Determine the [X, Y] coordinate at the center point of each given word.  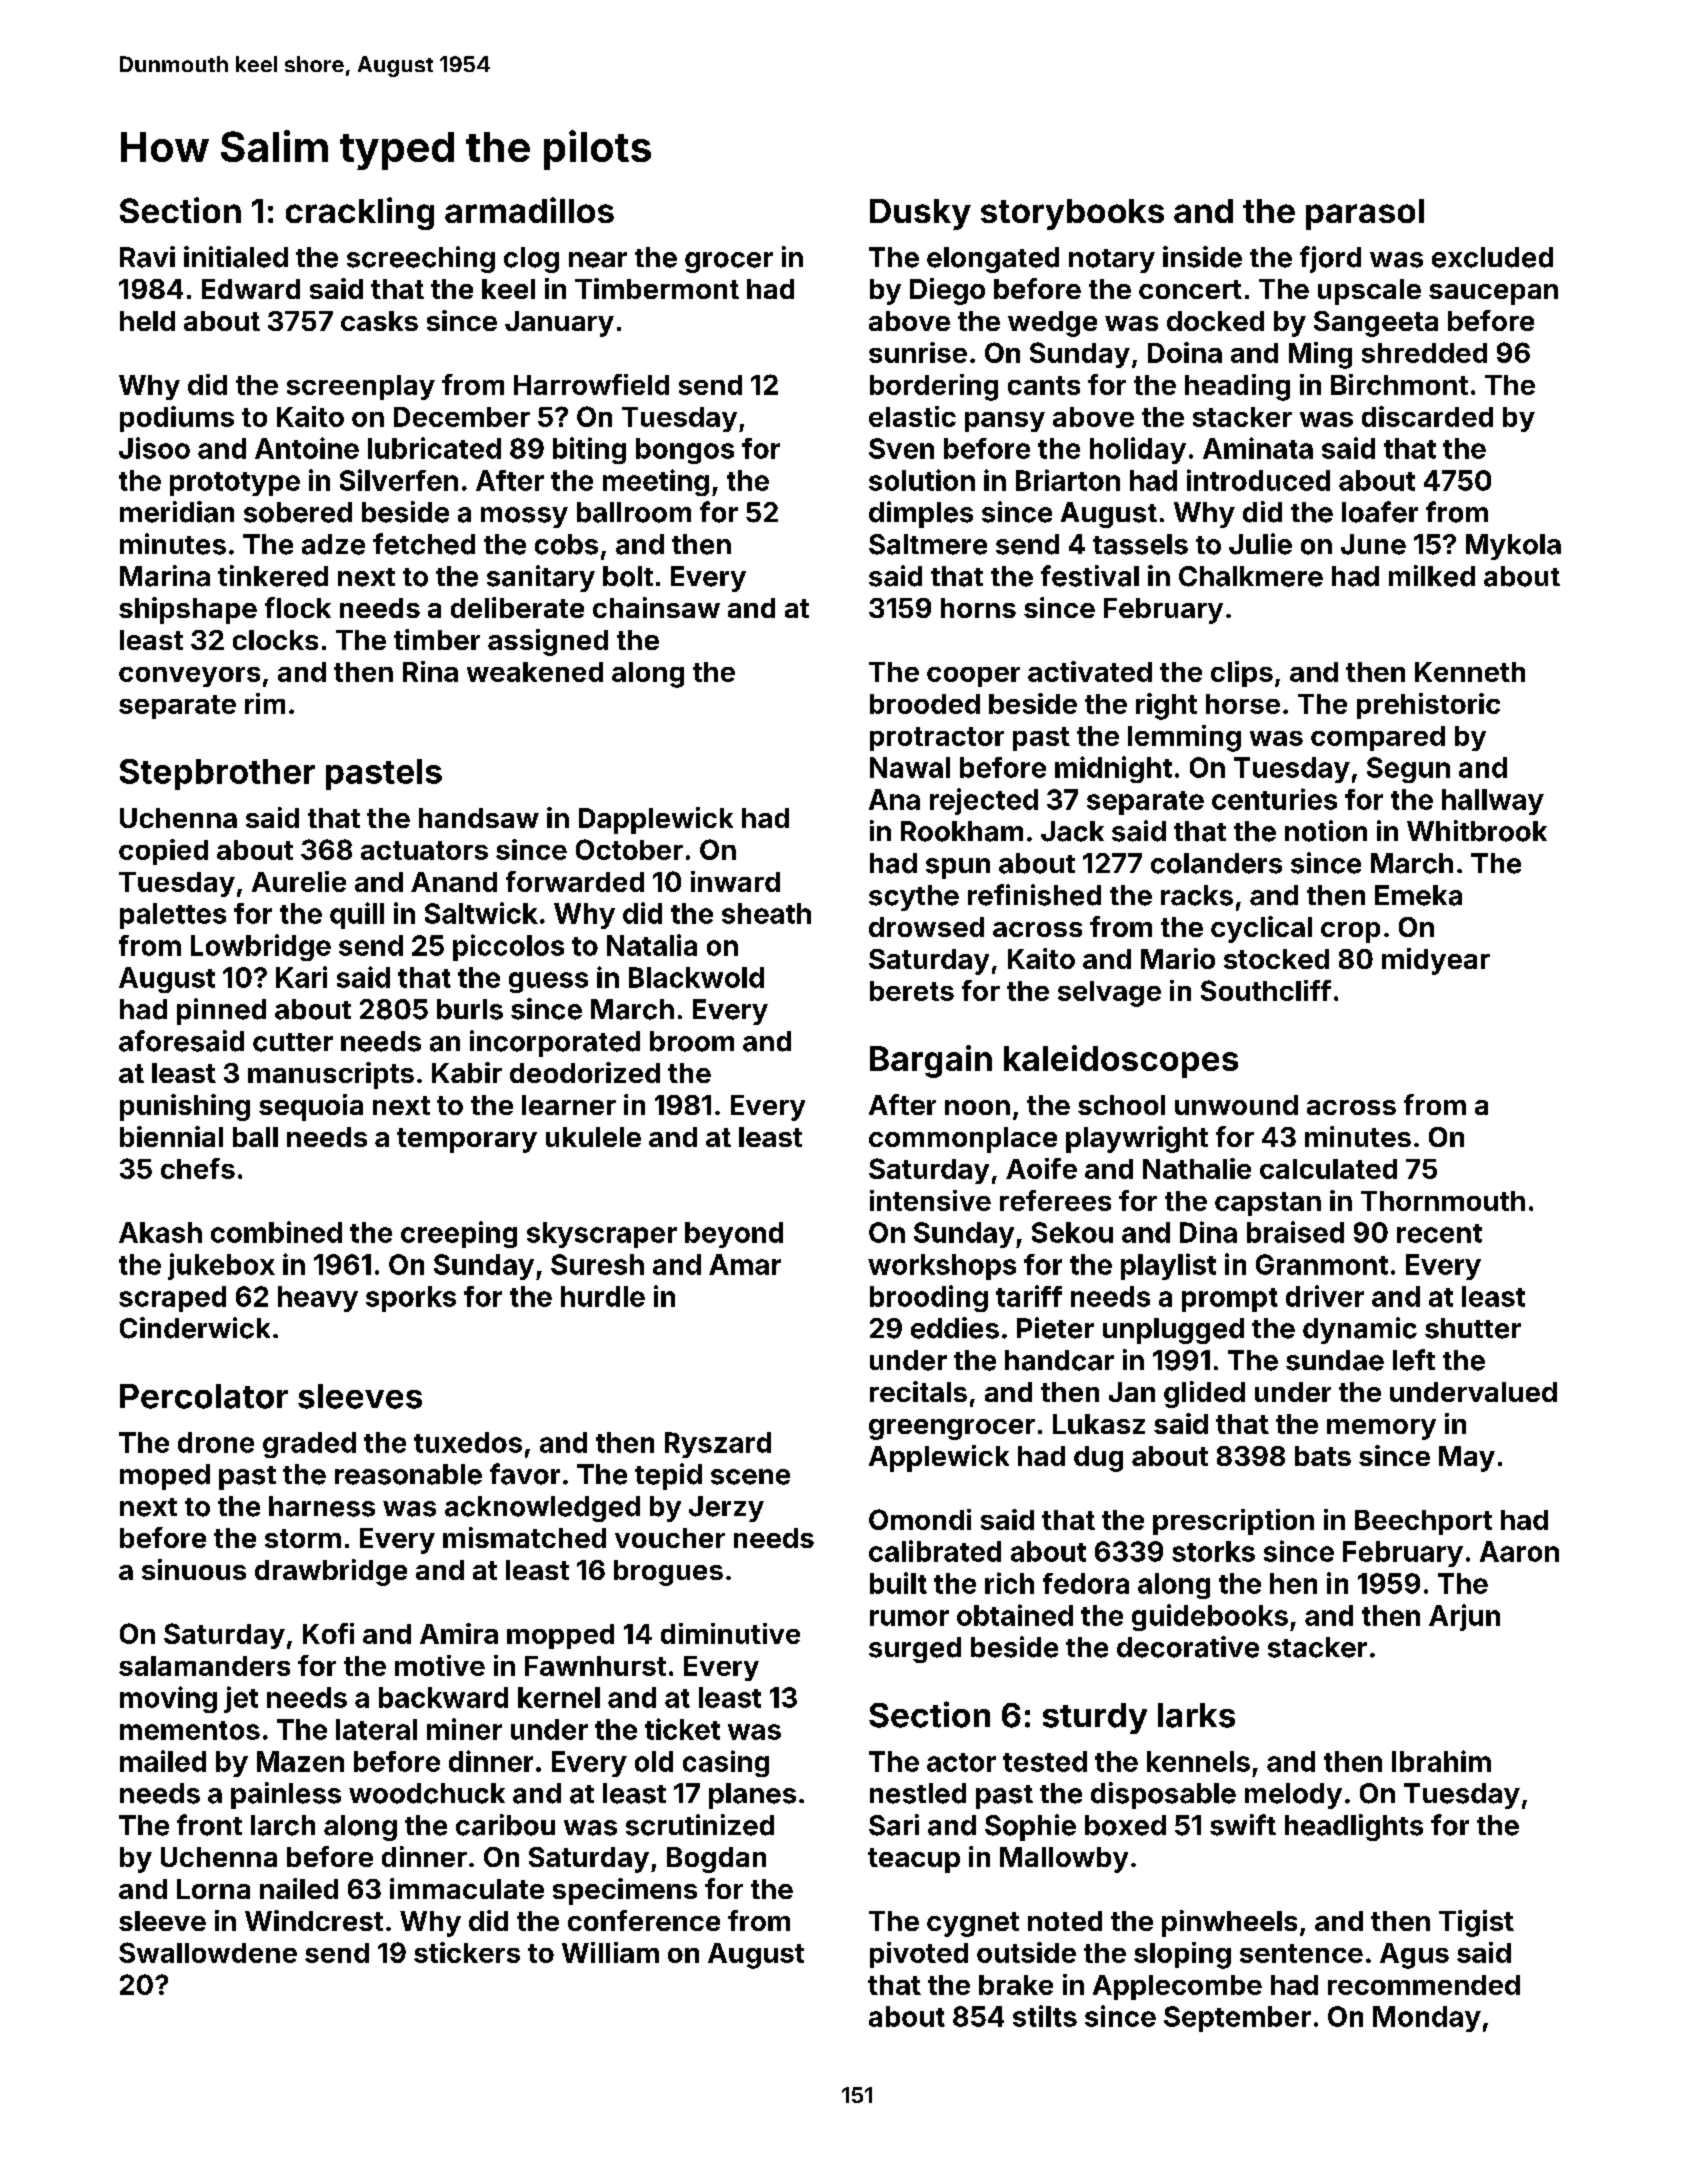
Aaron [1519, 1551]
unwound [1236, 1105]
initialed [236, 257]
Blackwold [696, 977]
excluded [1492, 257]
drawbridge [331, 1572]
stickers [467, 1952]
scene [750, 1477]
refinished [1034, 895]
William [610, 1952]
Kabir [467, 1072]
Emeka [1418, 895]
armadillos [529, 210]
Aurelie [299, 881]
